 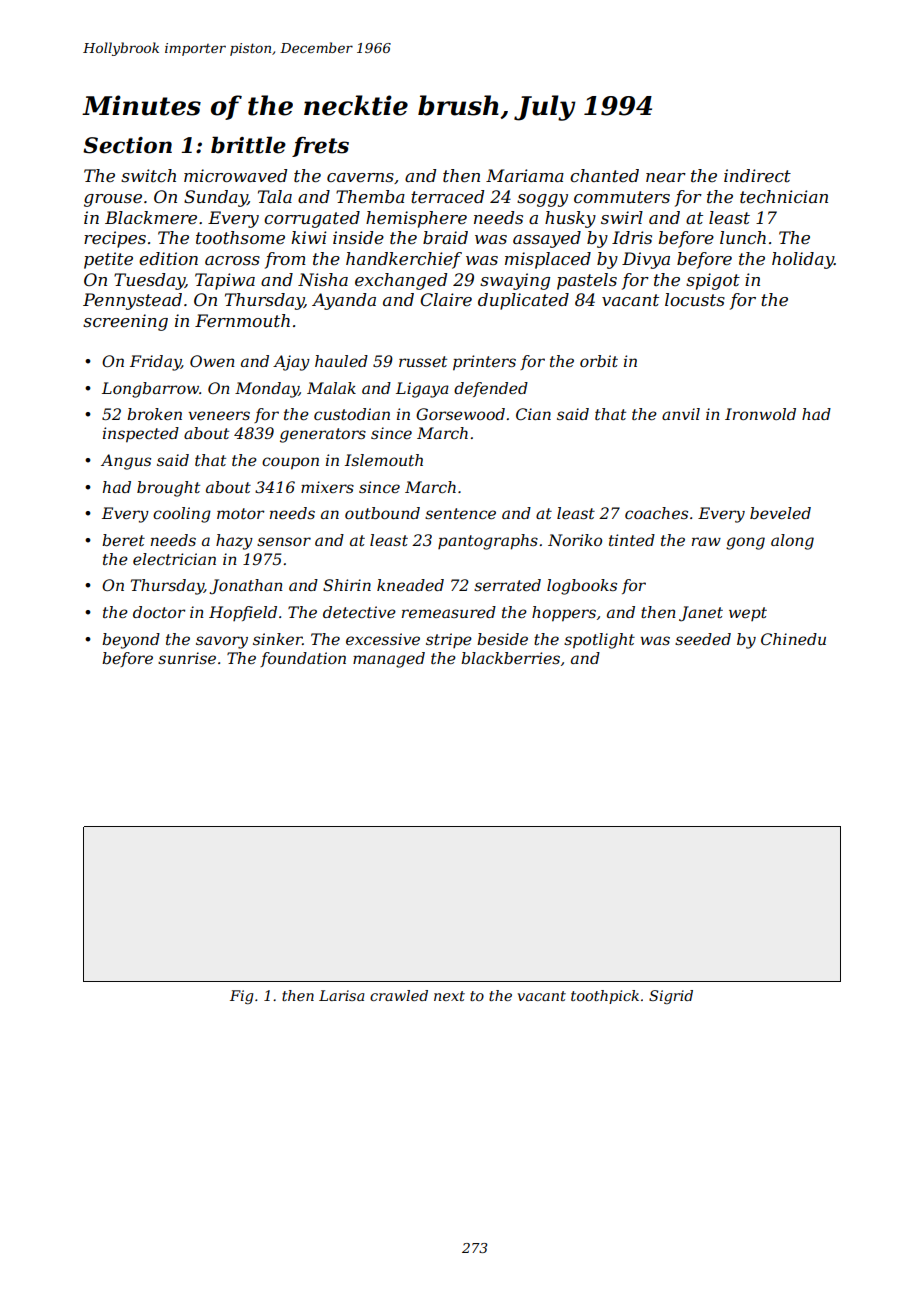 I want to click on near, so click(x=666, y=177).
